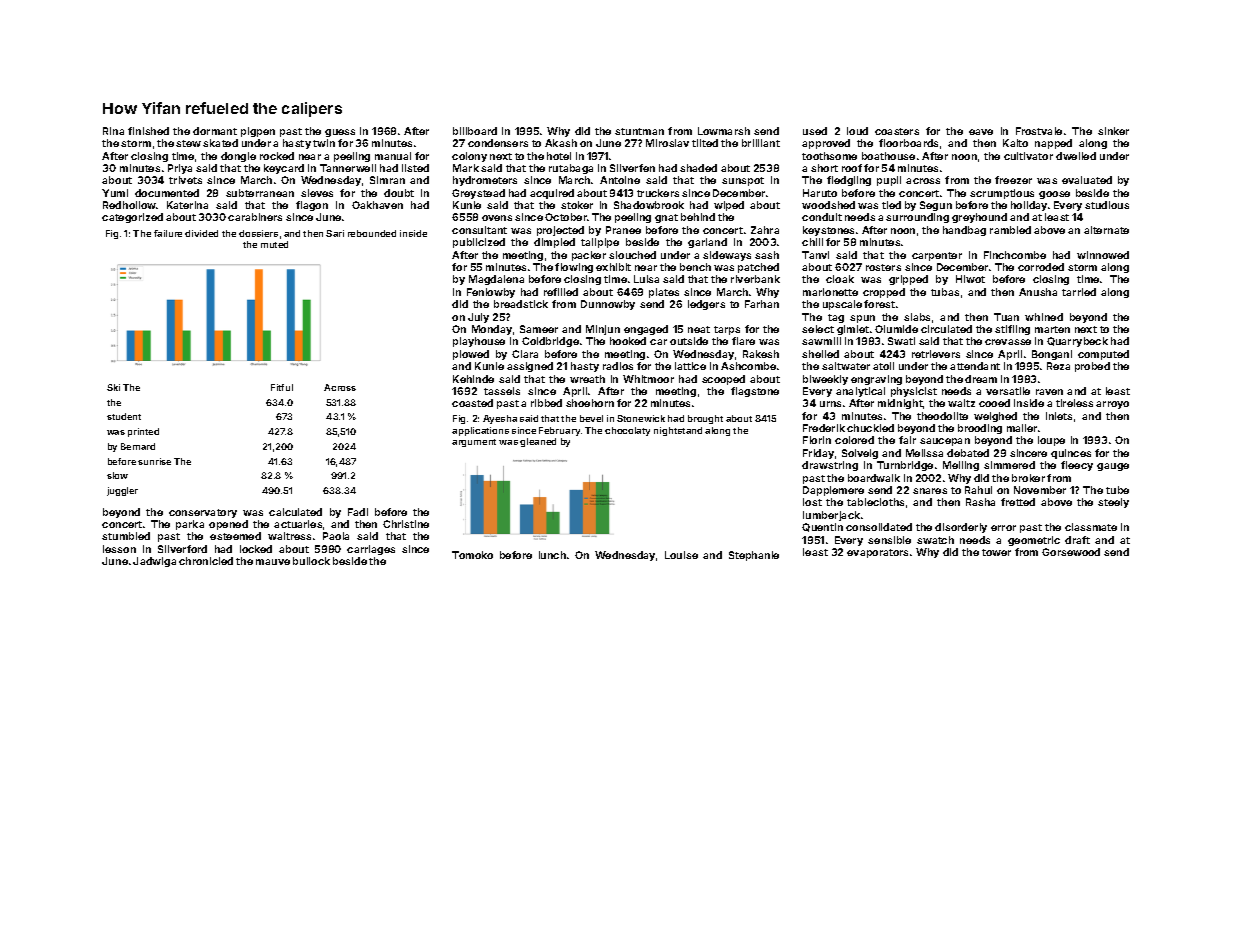 The image size is (1233, 952). What do you see at coordinates (1077, 342) in the image?
I see `Quarrybeck` at bounding box center [1077, 342].
